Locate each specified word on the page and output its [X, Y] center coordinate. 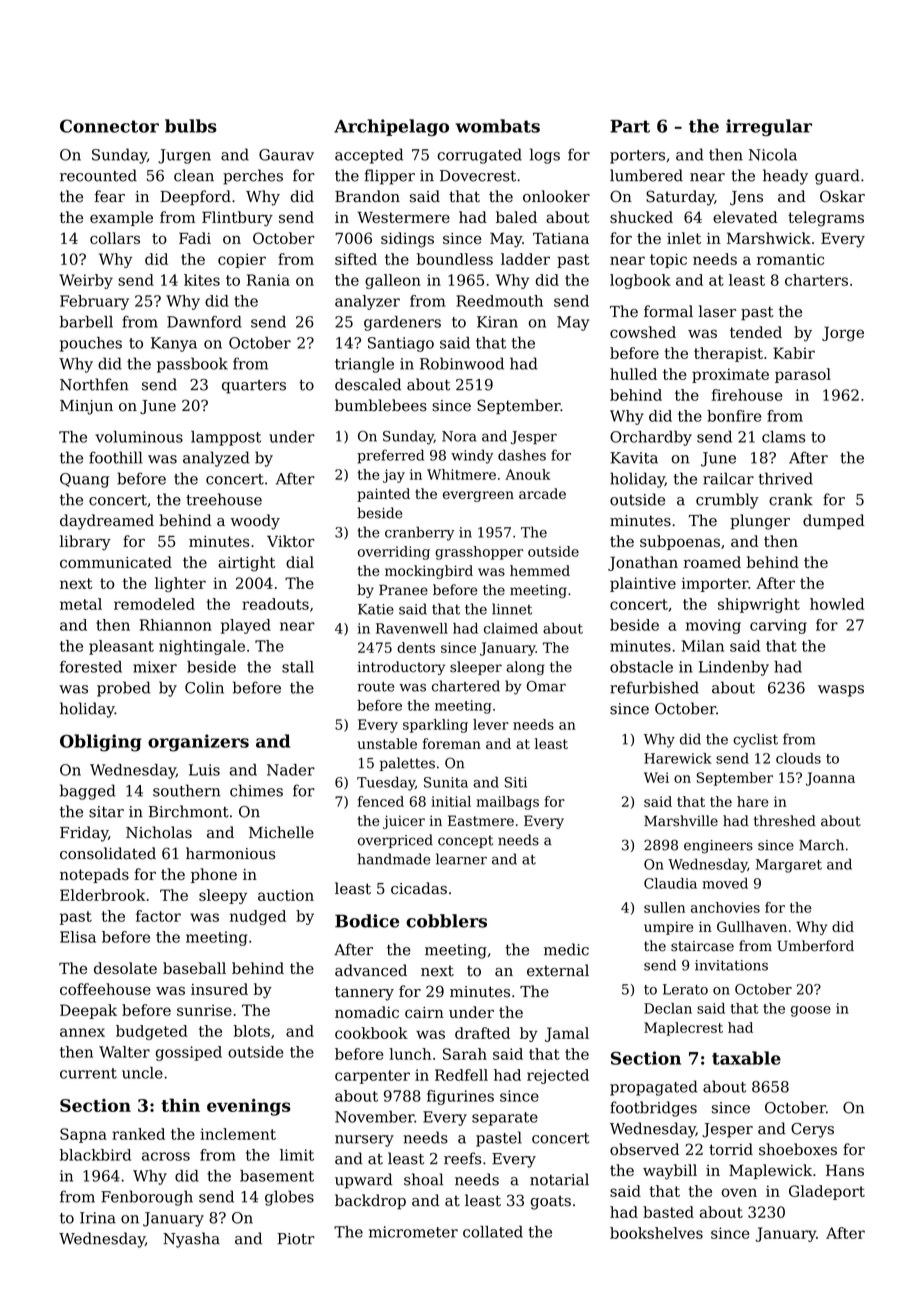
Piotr [296, 1239]
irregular [769, 127]
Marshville [681, 821]
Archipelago [391, 128]
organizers [198, 743]
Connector [109, 126]
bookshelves [656, 1233]
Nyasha [191, 1240]
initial [451, 801]
